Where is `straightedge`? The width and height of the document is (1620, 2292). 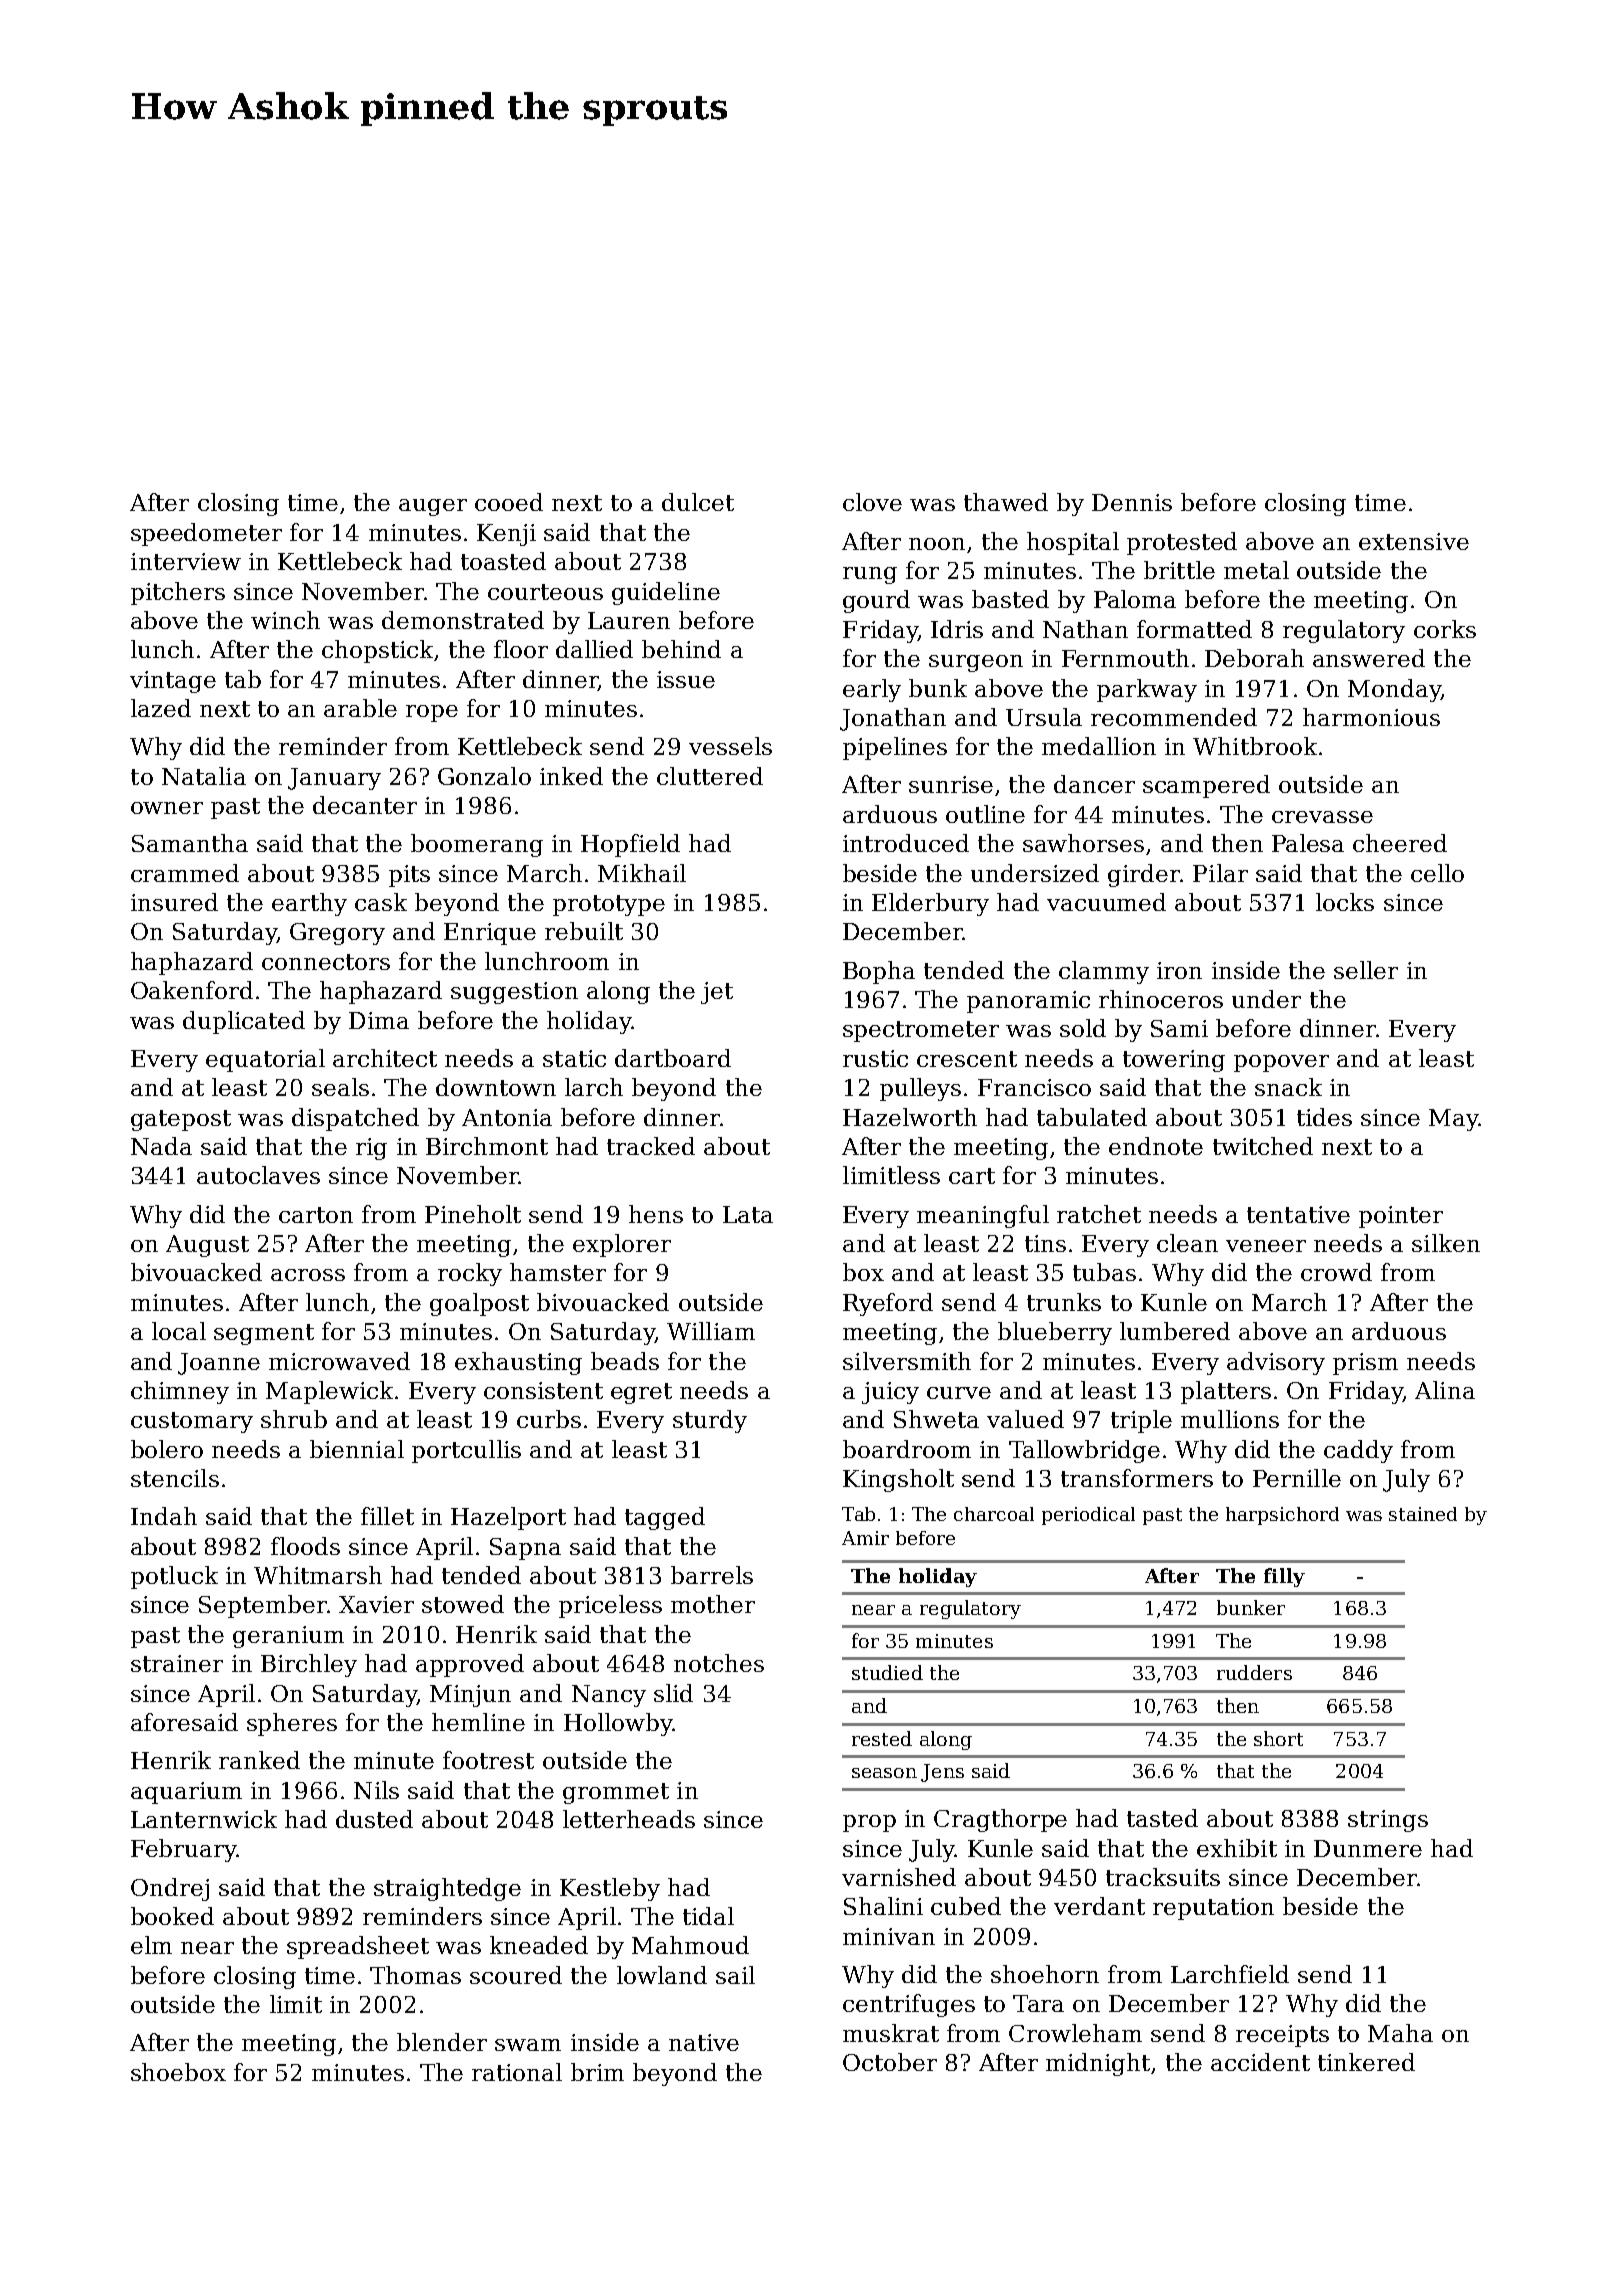 straightedge is located at coordinates (447, 1889).
